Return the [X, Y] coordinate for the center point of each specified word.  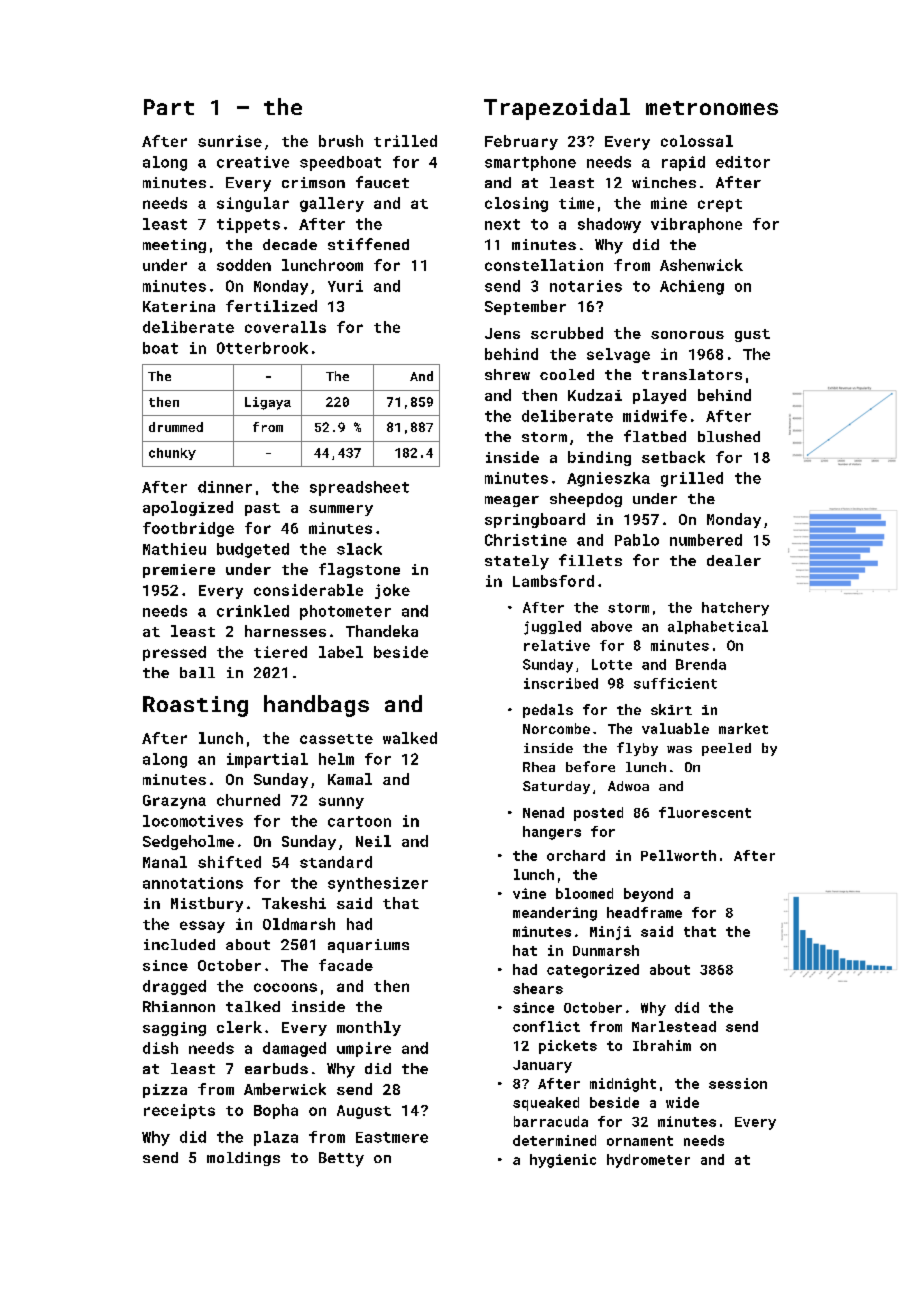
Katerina [179, 306]
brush [341, 141]
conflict [546, 1026]
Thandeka [382, 631]
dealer [734, 560]
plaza [276, 1138]
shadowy [609, 225]
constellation [544, 265]
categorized [593, 971]
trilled [405, 141]
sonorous [687, 335]
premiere [179, 571]
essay [202, 927]
